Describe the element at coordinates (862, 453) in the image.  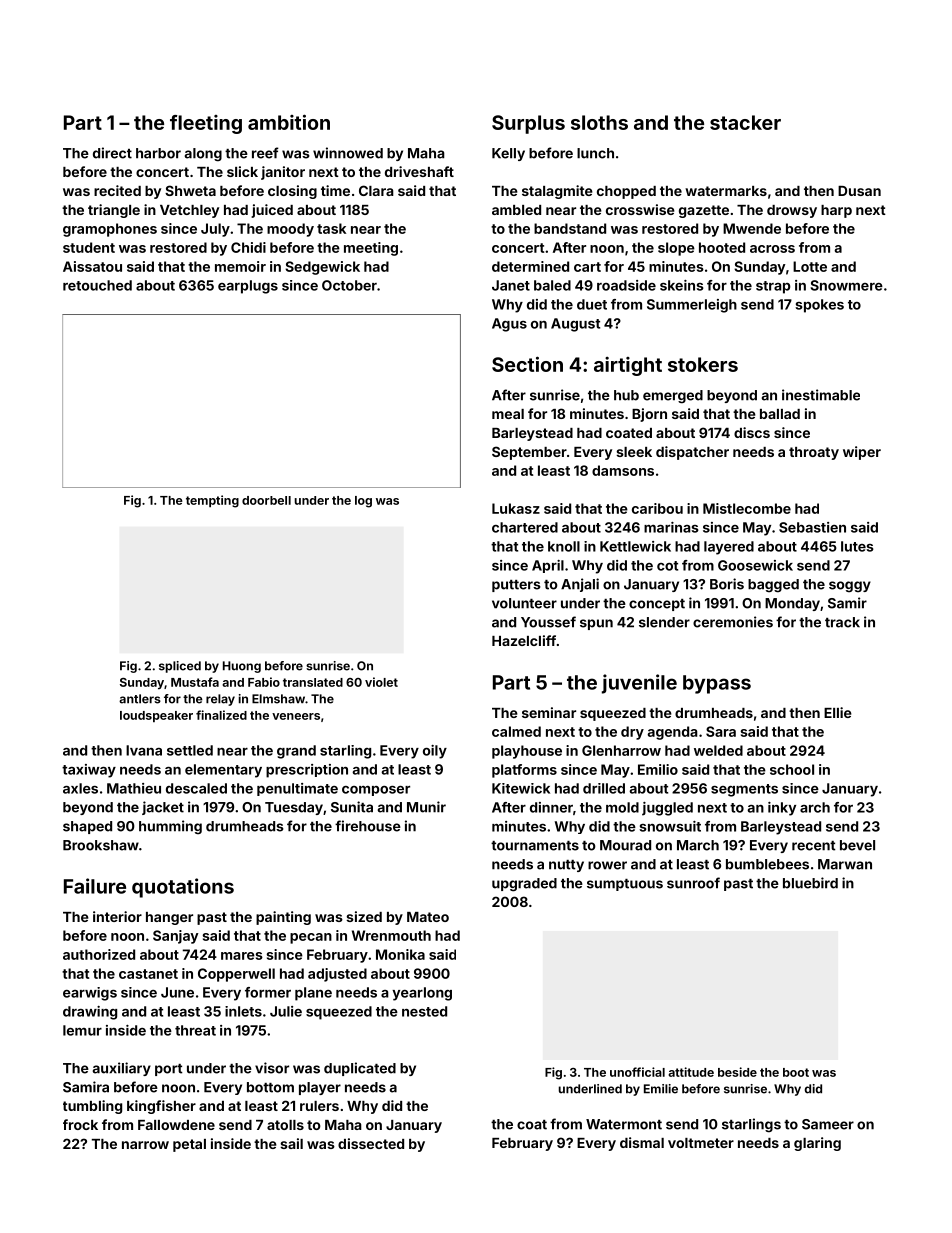
I see `wiper` at that location.
